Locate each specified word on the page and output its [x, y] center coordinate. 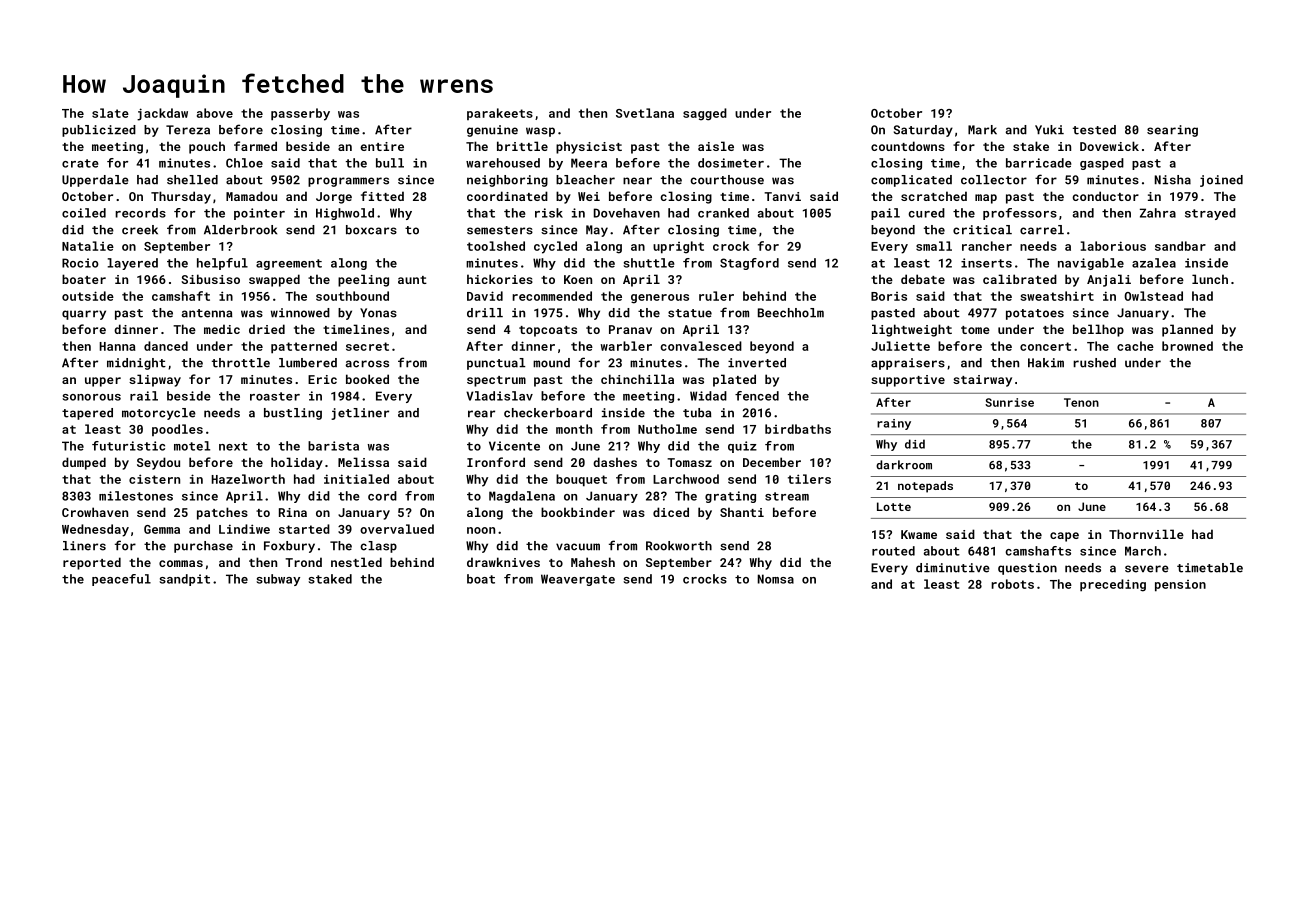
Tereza [188, 130]
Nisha [1173, 180]
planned [1187, 330]
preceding [1113, 585]
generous [660, 299]
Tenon [1081, 402]
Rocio [80, 263]
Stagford [749, 264]
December [772, 462]
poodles [177, 430]
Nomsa [776, 579]
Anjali [1109, 280]
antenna [207, 313]
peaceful [121, 580]
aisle [716, 146]
